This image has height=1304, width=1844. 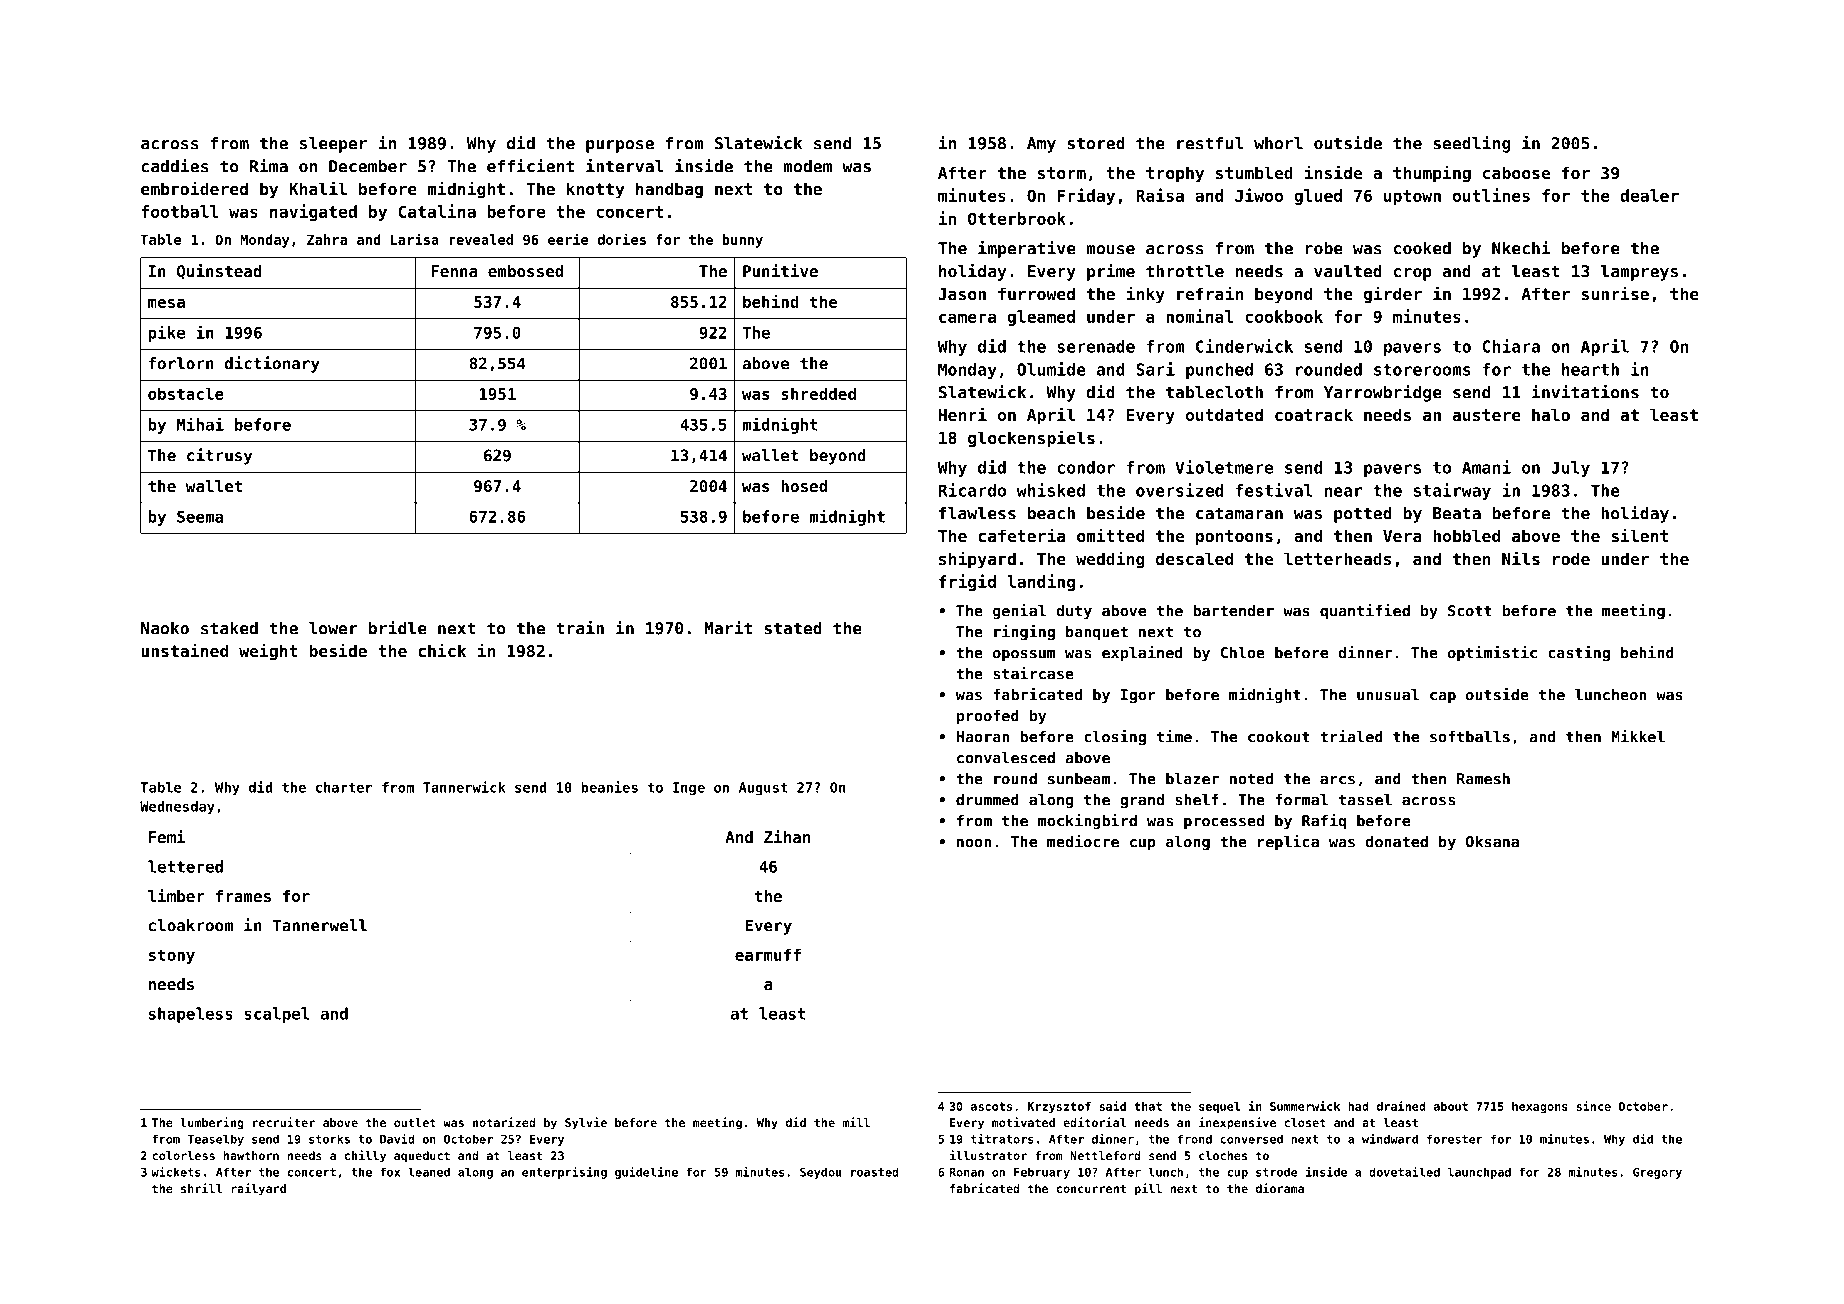 I want to click on sleeper, so click(x=333, y=145).
